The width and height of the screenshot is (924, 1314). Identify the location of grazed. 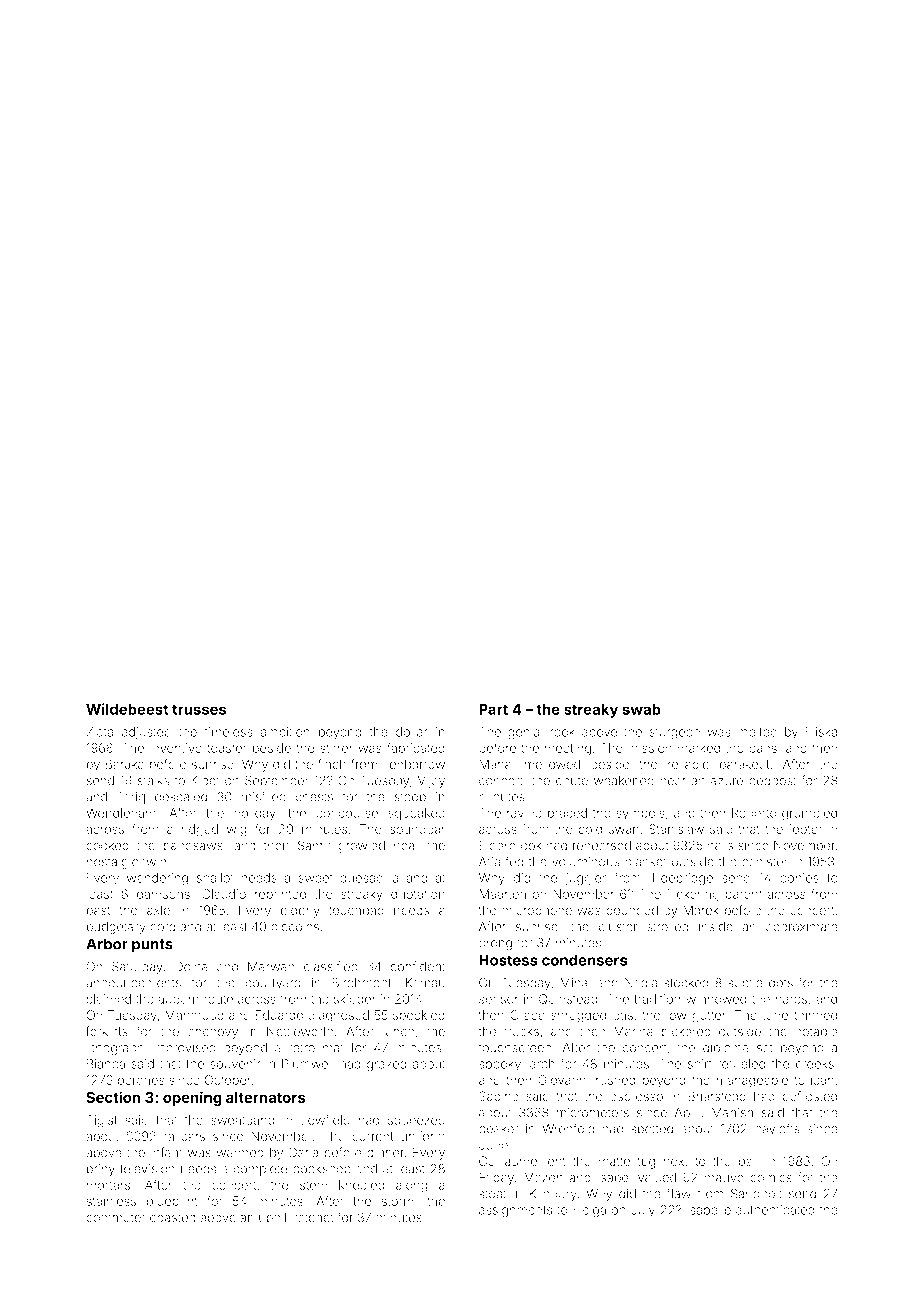
(387, 1065).
